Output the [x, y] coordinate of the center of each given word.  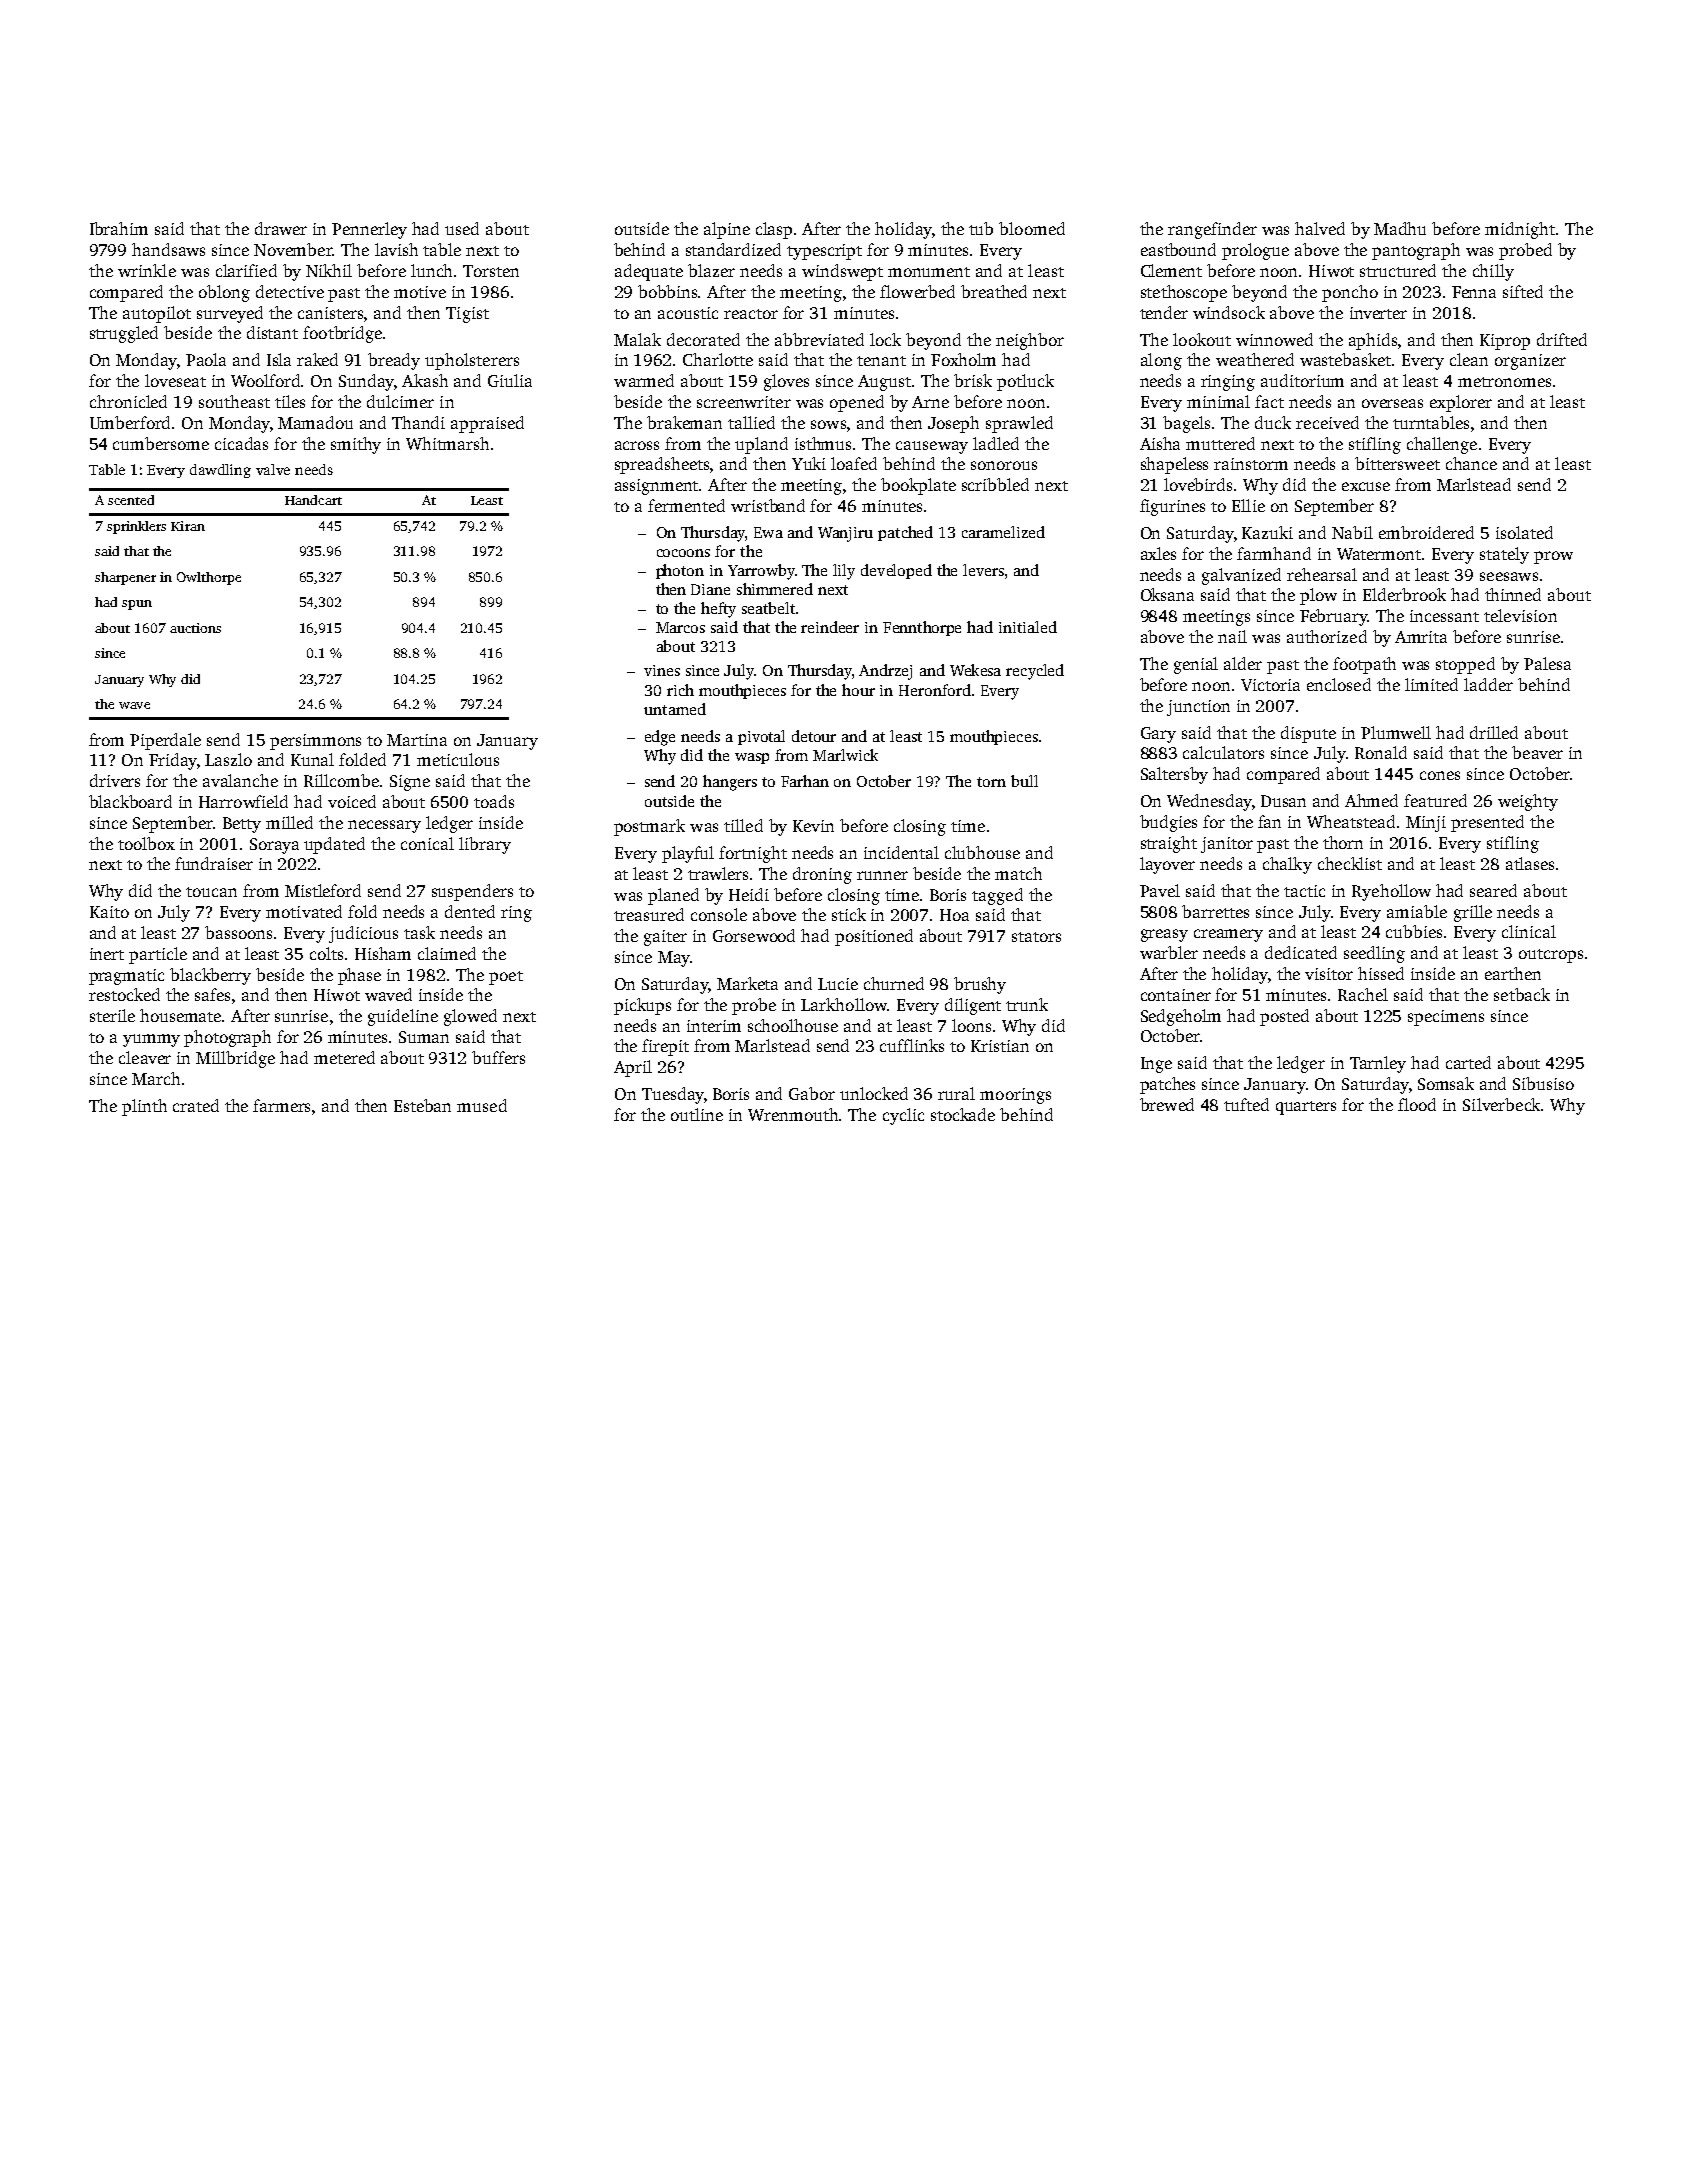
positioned [874, 937]
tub [981, 228]
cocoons [683, 553]
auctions [195, 628]
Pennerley [369, 230]
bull [1024, 781]
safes [212, 994]
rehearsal [1322, 574]
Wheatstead [1351, 821]
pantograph [1416, 251]
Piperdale [165, 741]
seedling [1374, 954]
